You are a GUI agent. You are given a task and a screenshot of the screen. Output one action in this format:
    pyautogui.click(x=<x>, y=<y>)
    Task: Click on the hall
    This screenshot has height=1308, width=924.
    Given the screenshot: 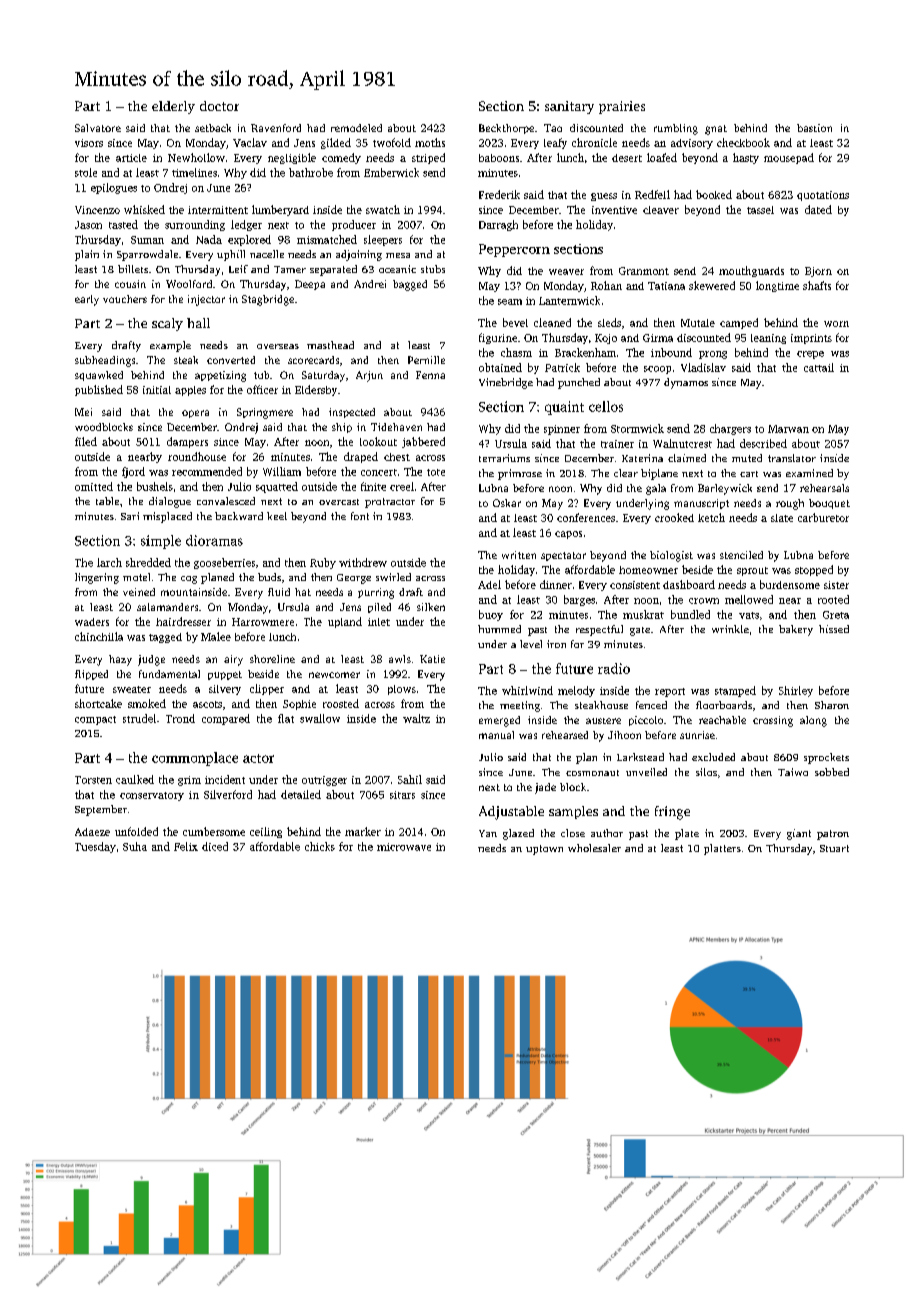 What is the action you would take?
    pyautogui.click(x=198, y=323)
